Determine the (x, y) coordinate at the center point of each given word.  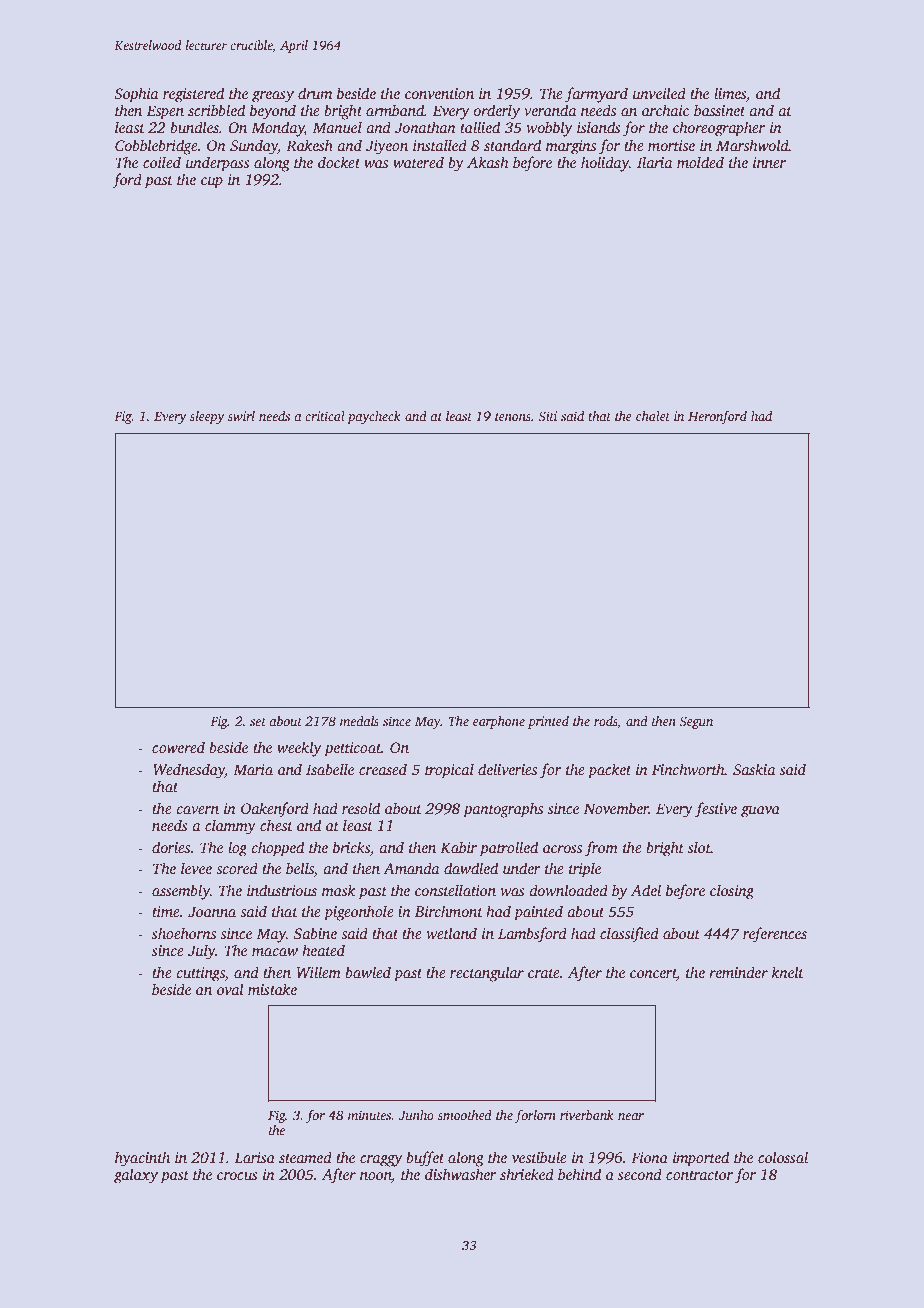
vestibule (539, 1157)
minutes (369, 1115)
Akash (488, 162)
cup (212, 183)
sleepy (207, 417)
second (640, 1174)
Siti (547, 416)
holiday (605, 164)
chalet (653, 416)
